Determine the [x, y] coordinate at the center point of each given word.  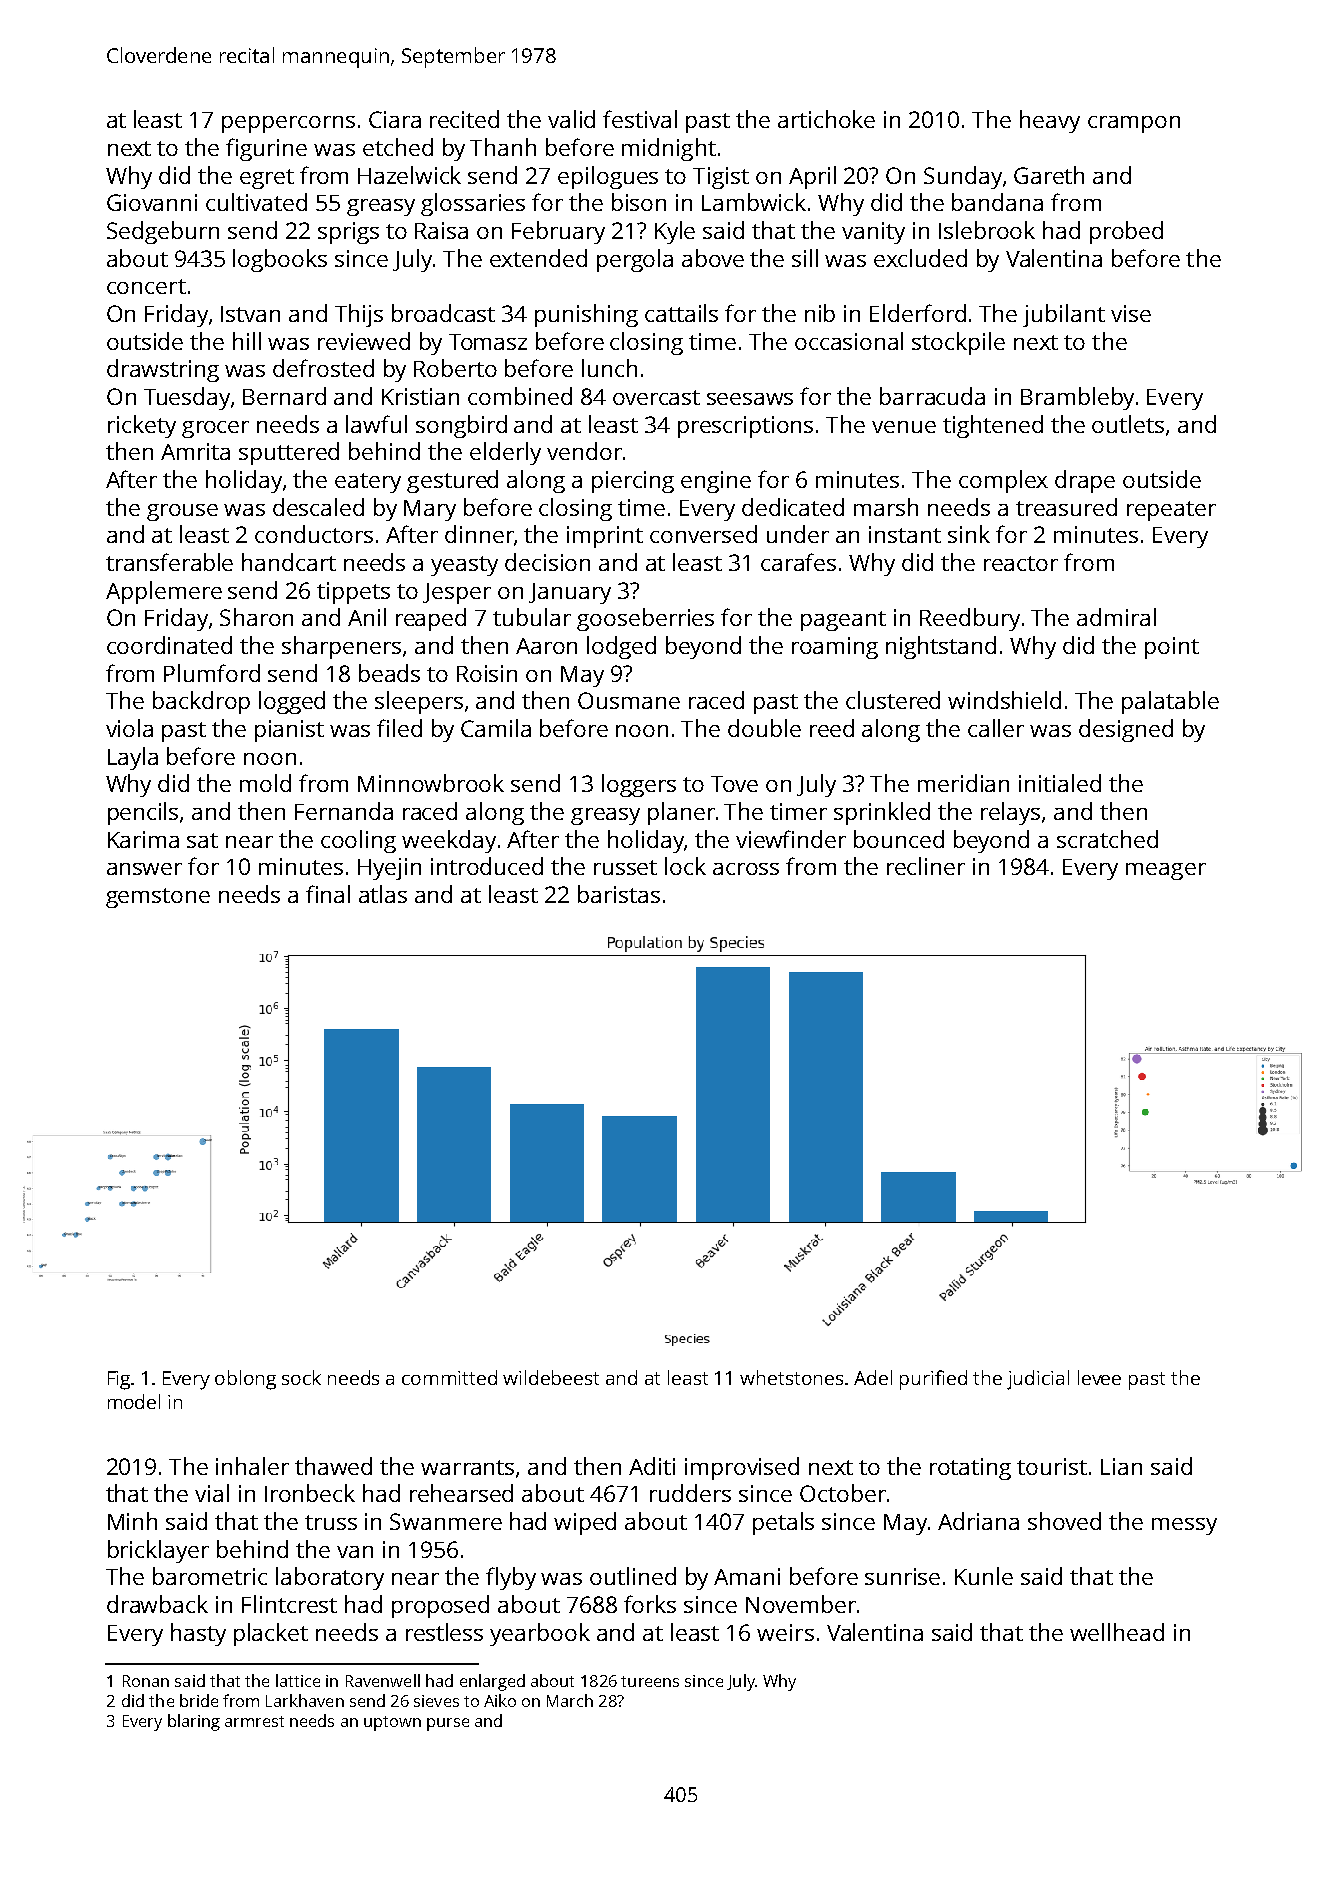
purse [448, 1724]
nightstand [941, 647]
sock [301, 1377]
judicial [1038, 1380]
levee [1099, 1377]
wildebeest [551, 1377]
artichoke [826, 119]
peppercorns [288, 124]
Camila [496, 728]
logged [292, 702]
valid [571, 119]
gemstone [158, 898]
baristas [619, 894]
